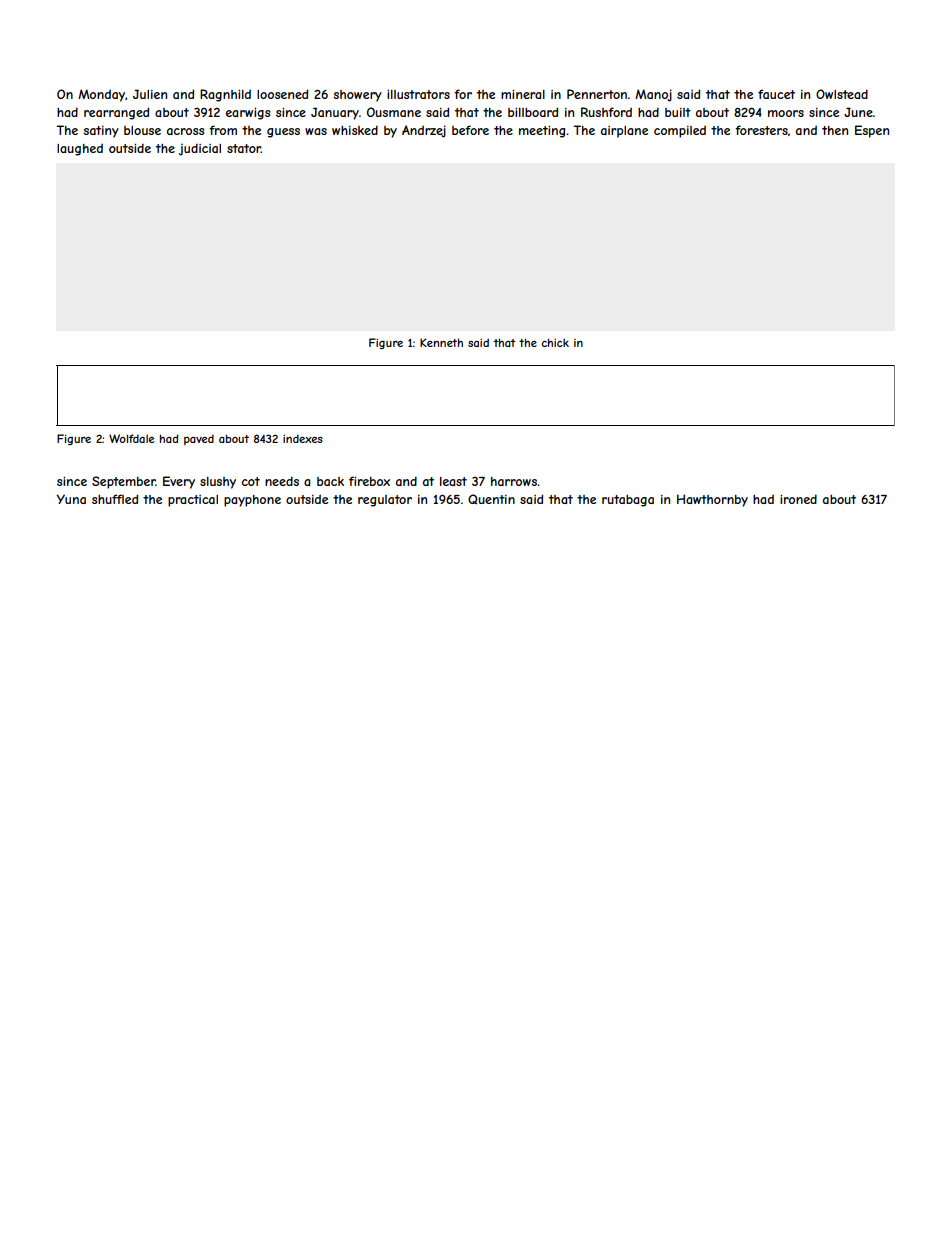 The height and width of the document is (1233, 952). I want to click on Quentin, so click(491, 499).
